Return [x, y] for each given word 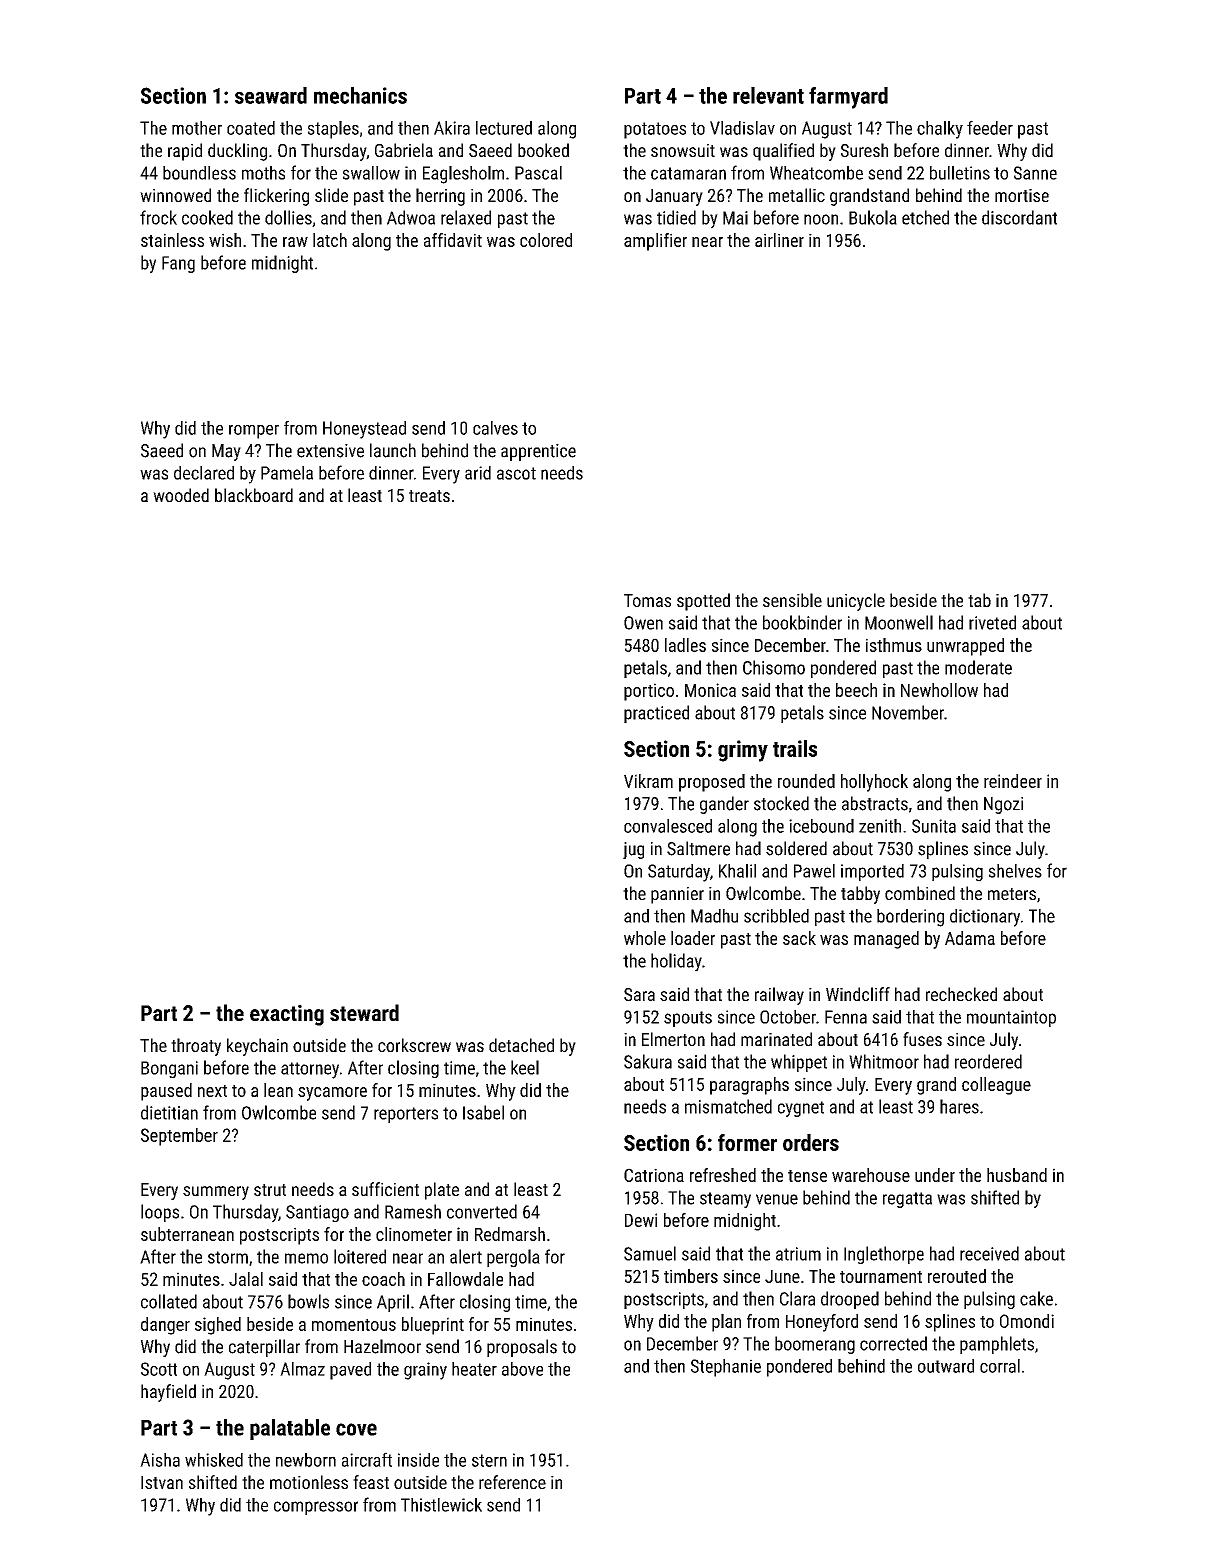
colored [546, 240]
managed [886, 940]
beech [856, 690]
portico [649, 692]
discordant [1019, 217]
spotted [703, 602]
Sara [639, 994]
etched [925, 217]
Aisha [160, 1460]
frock [158, 217]
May [226, 452]
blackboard [254, 495]
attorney [310, 1070]
